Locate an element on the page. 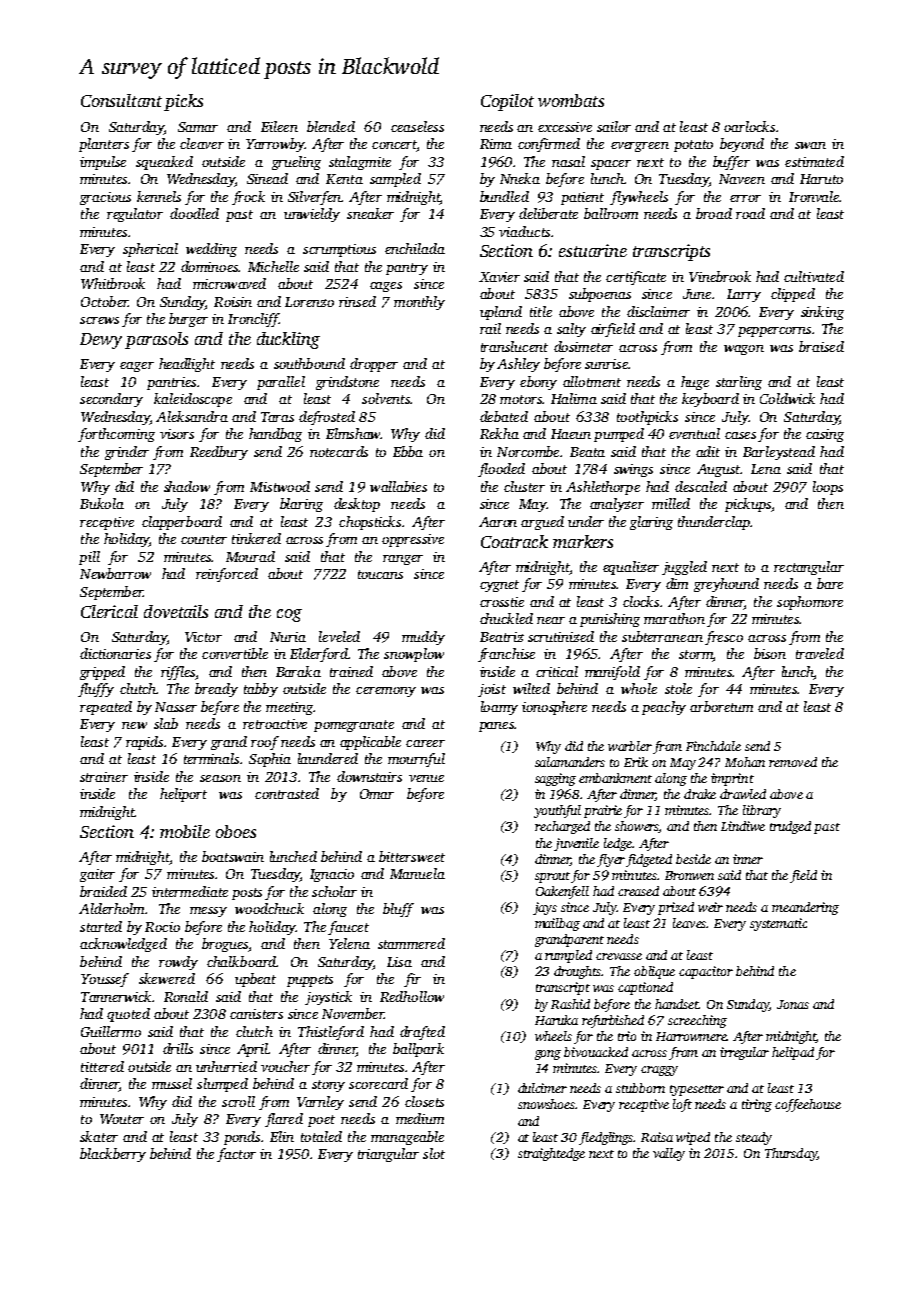 Image resolution: width=924 pixels, height=1314 pixels. snowplow is located at coordinates (414, 655).
